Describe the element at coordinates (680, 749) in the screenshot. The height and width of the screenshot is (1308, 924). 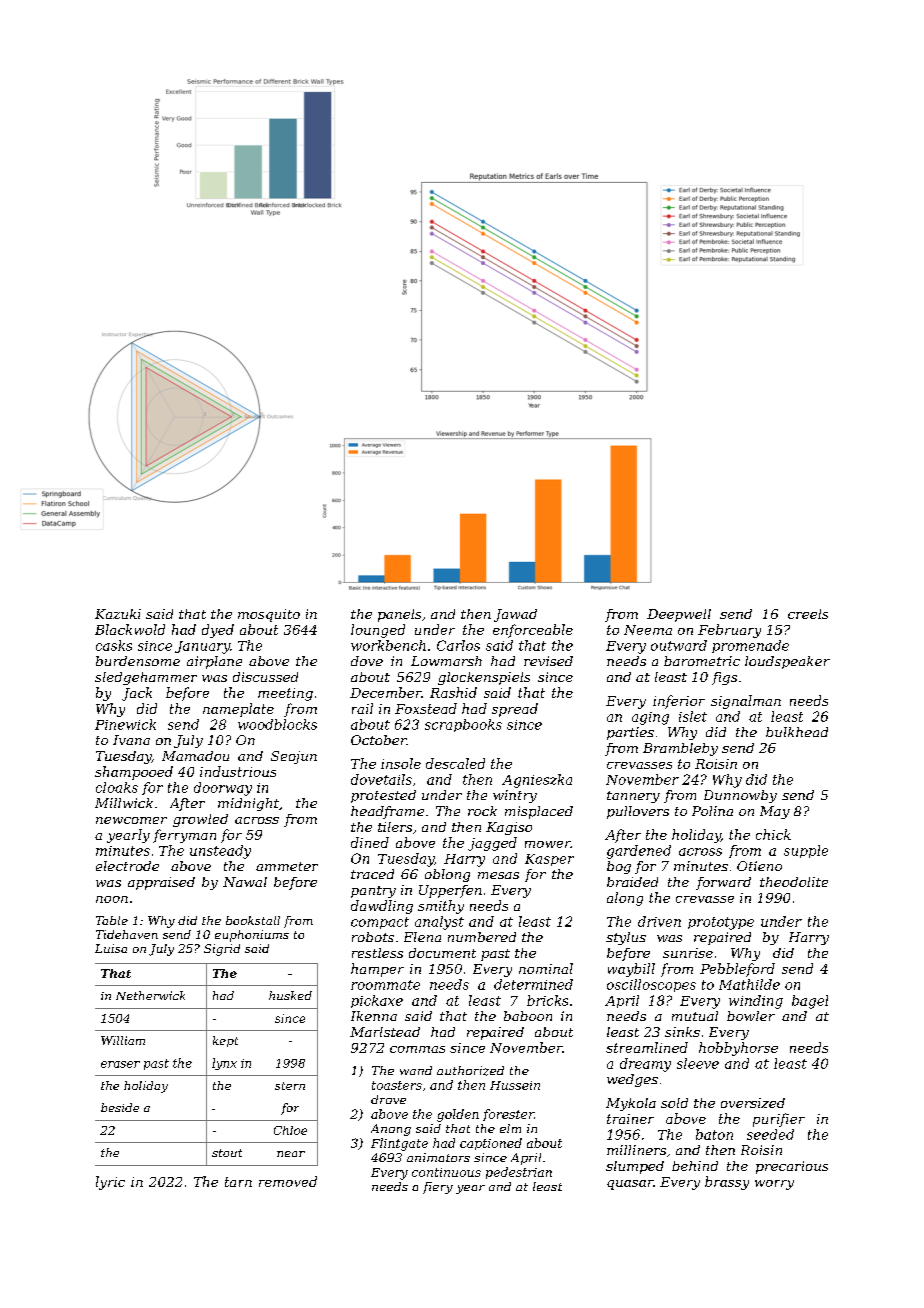
I see `Brambleby` at that location.
